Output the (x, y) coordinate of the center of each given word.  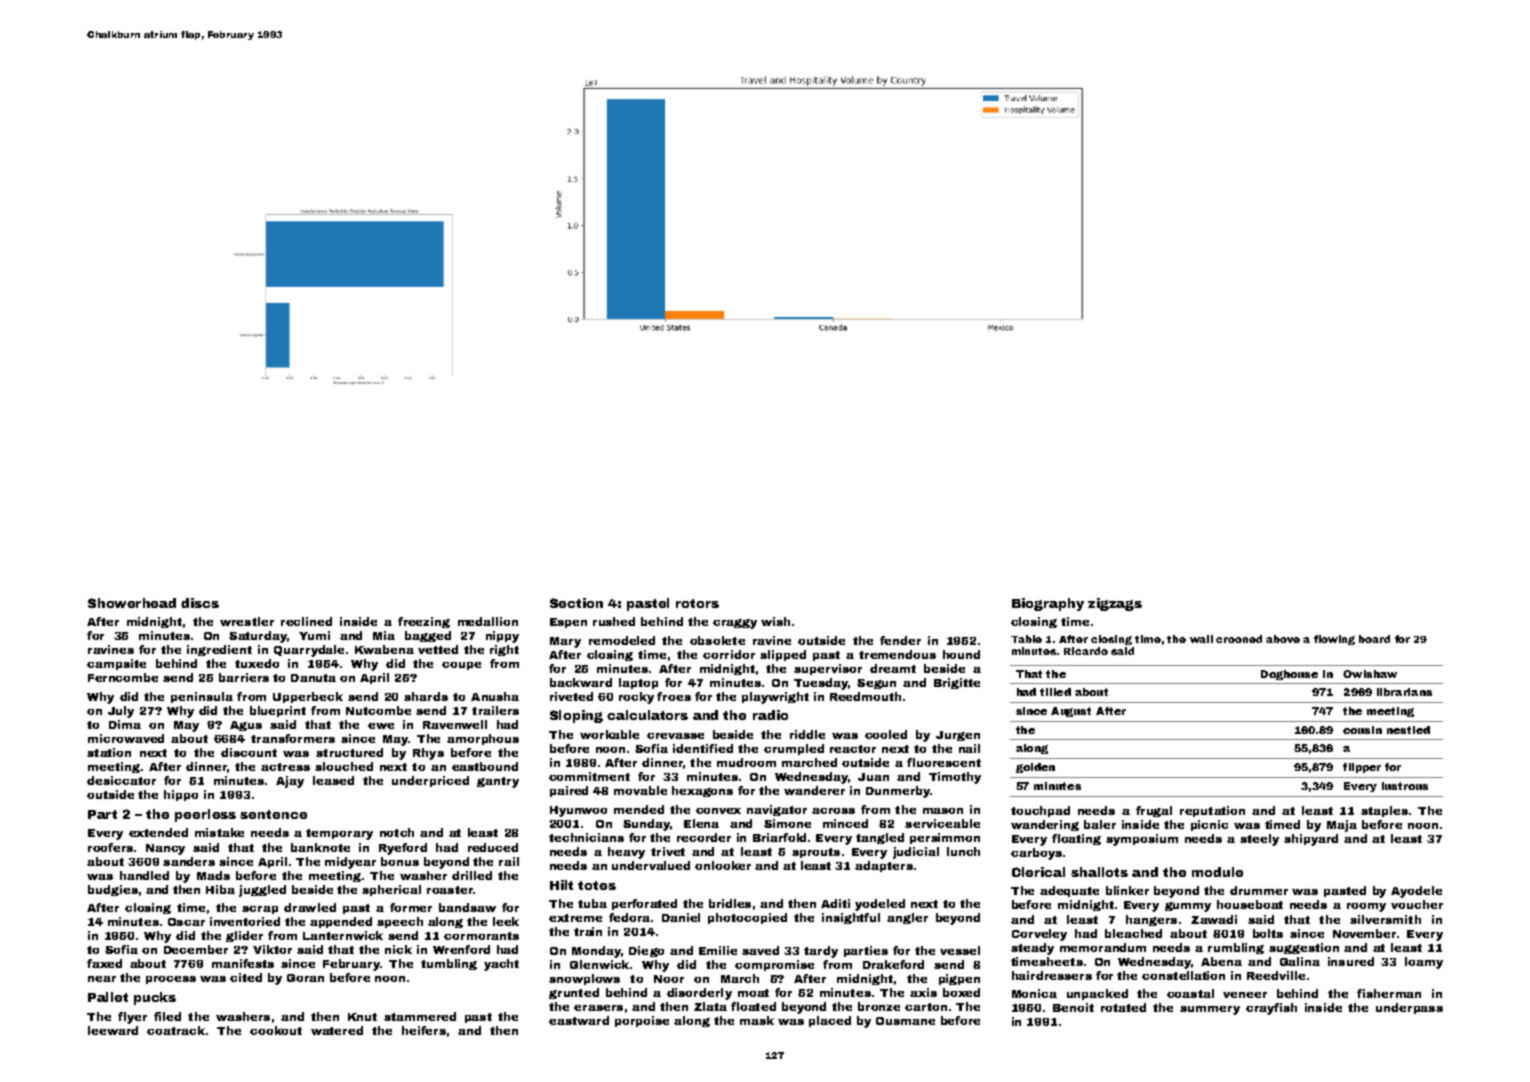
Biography (1048, 604)
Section (576, 603)
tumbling (449, 964)
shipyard (1311, 840)
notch (397, 832)
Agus (246, 726)
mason (943, 811)
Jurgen (958, 736)
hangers (1151, 920)
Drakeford (893, 964)
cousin (1362, 730)
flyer (132, 1018)
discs (200, 603)
